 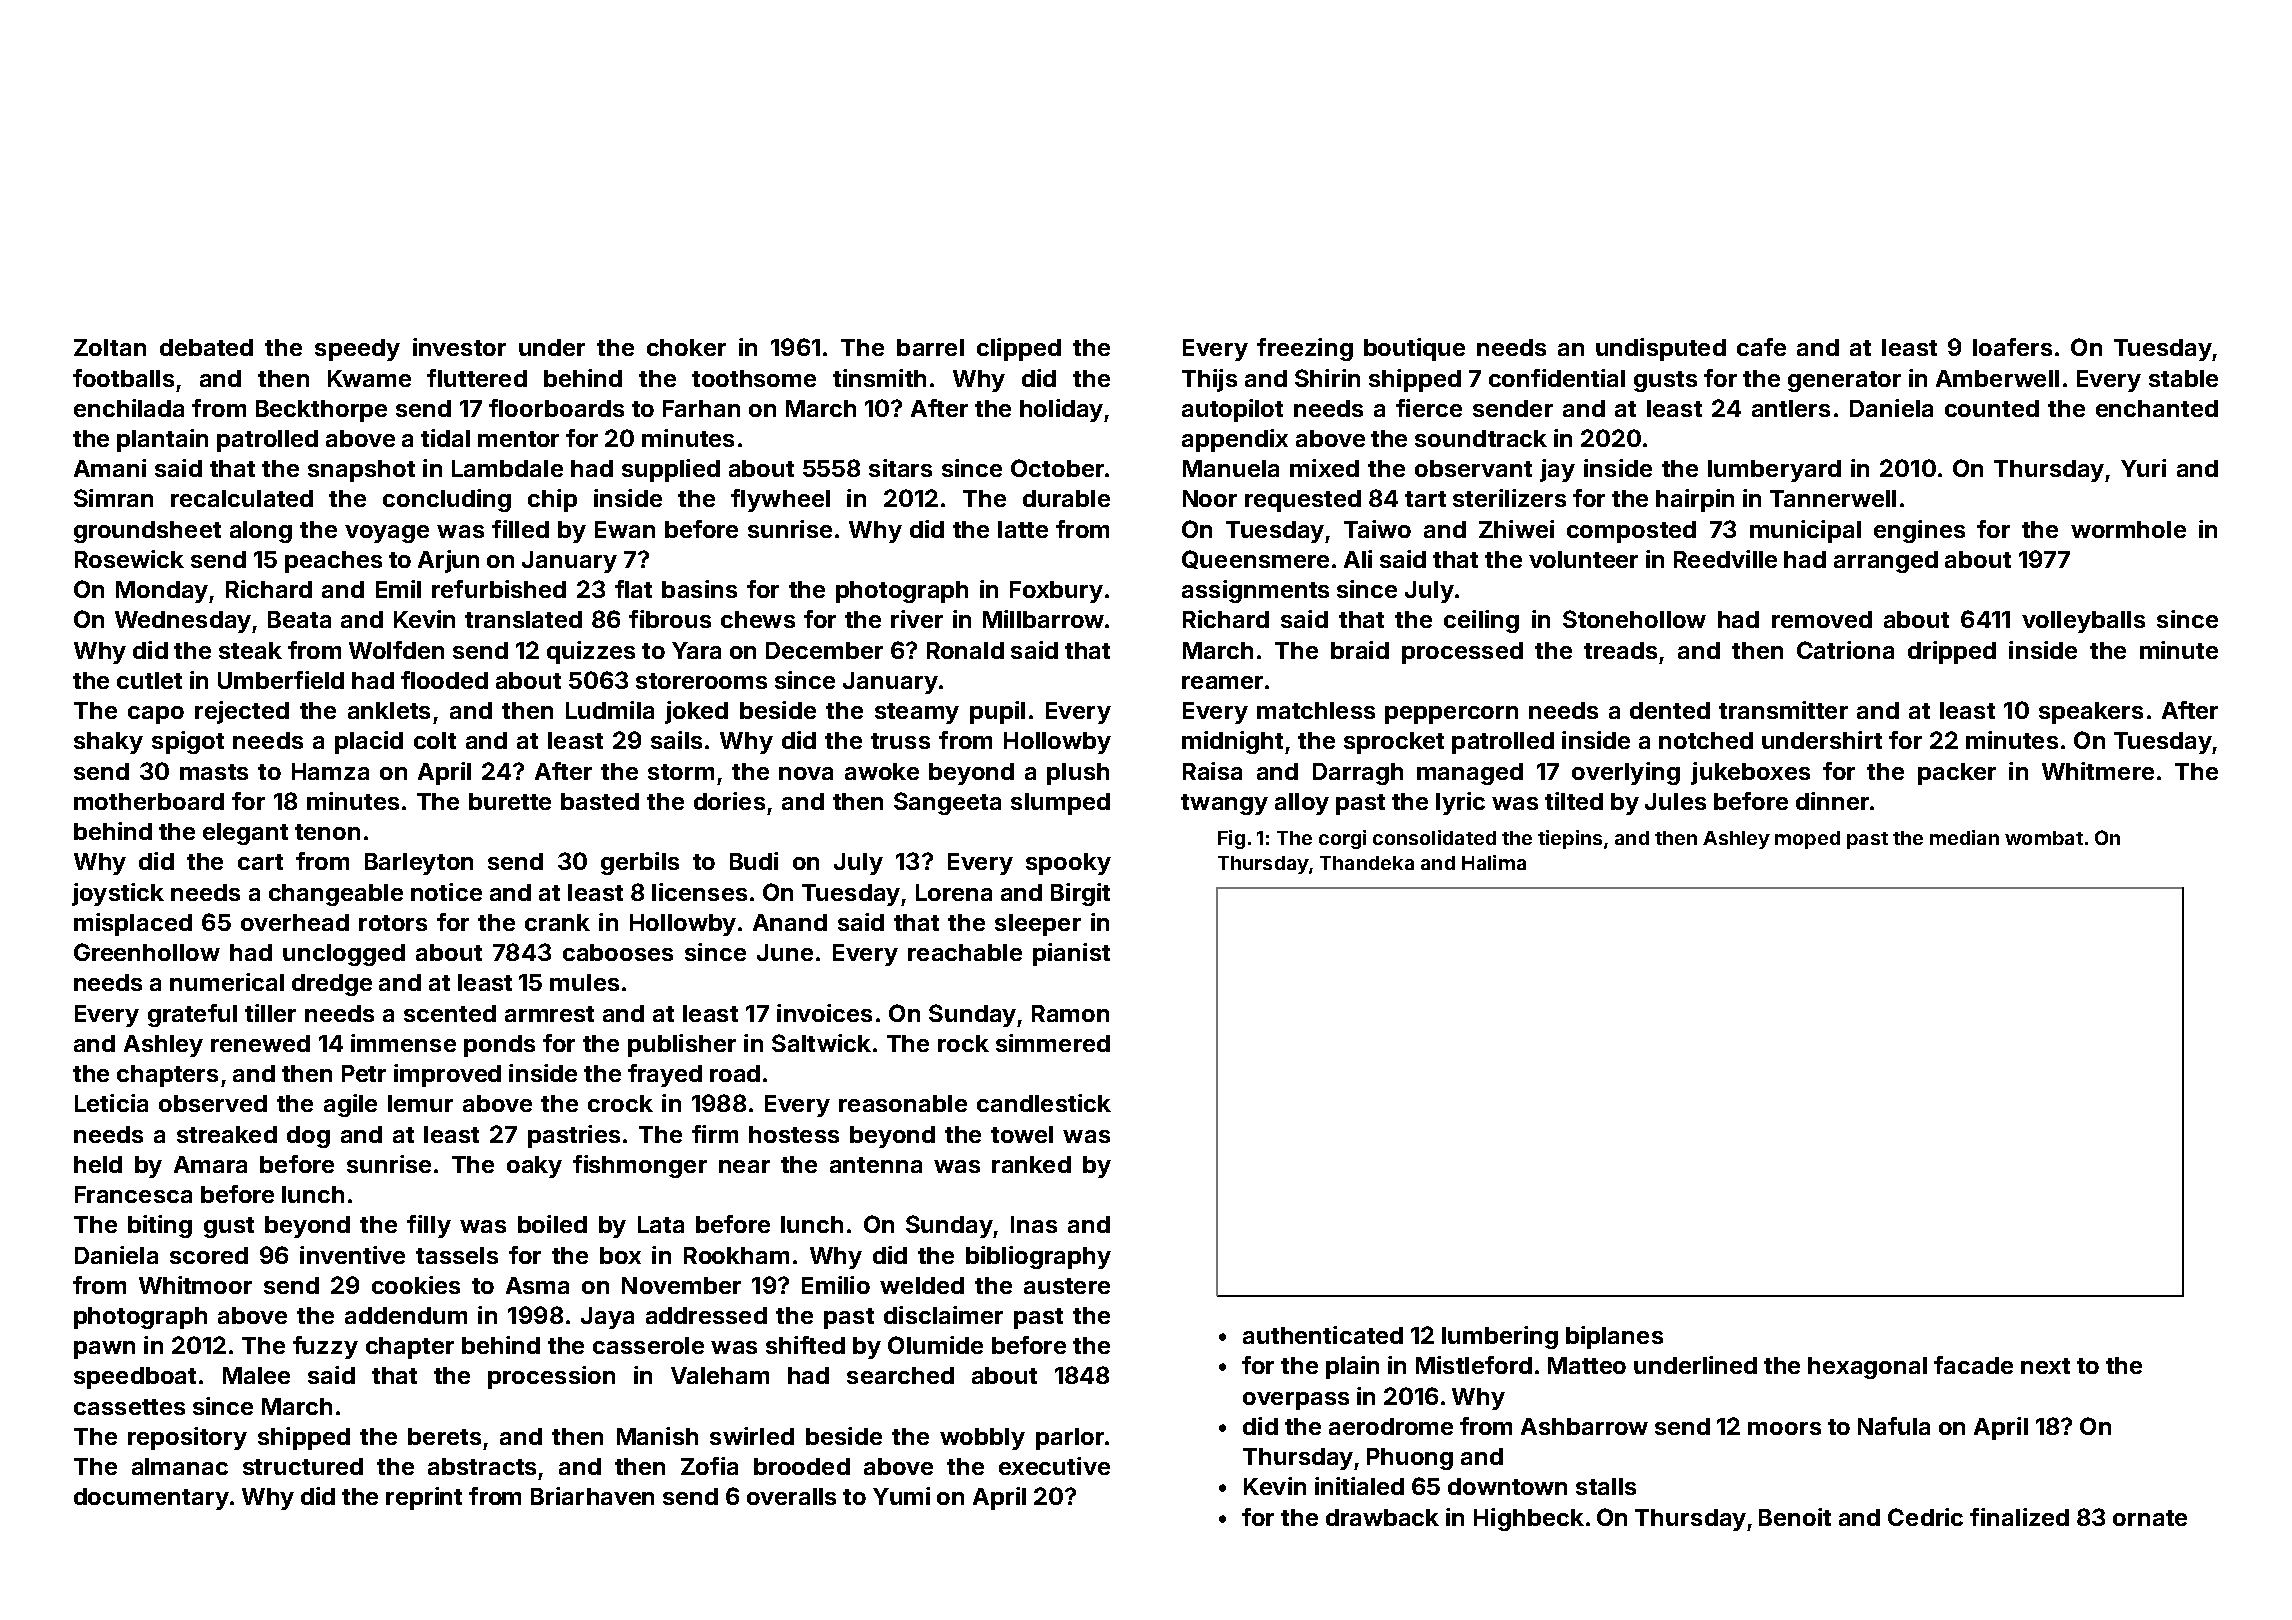 What do you see at coordinates (537, 1285) in the screenshot?
I see `Asma` at bounding box center [537, 1285].
